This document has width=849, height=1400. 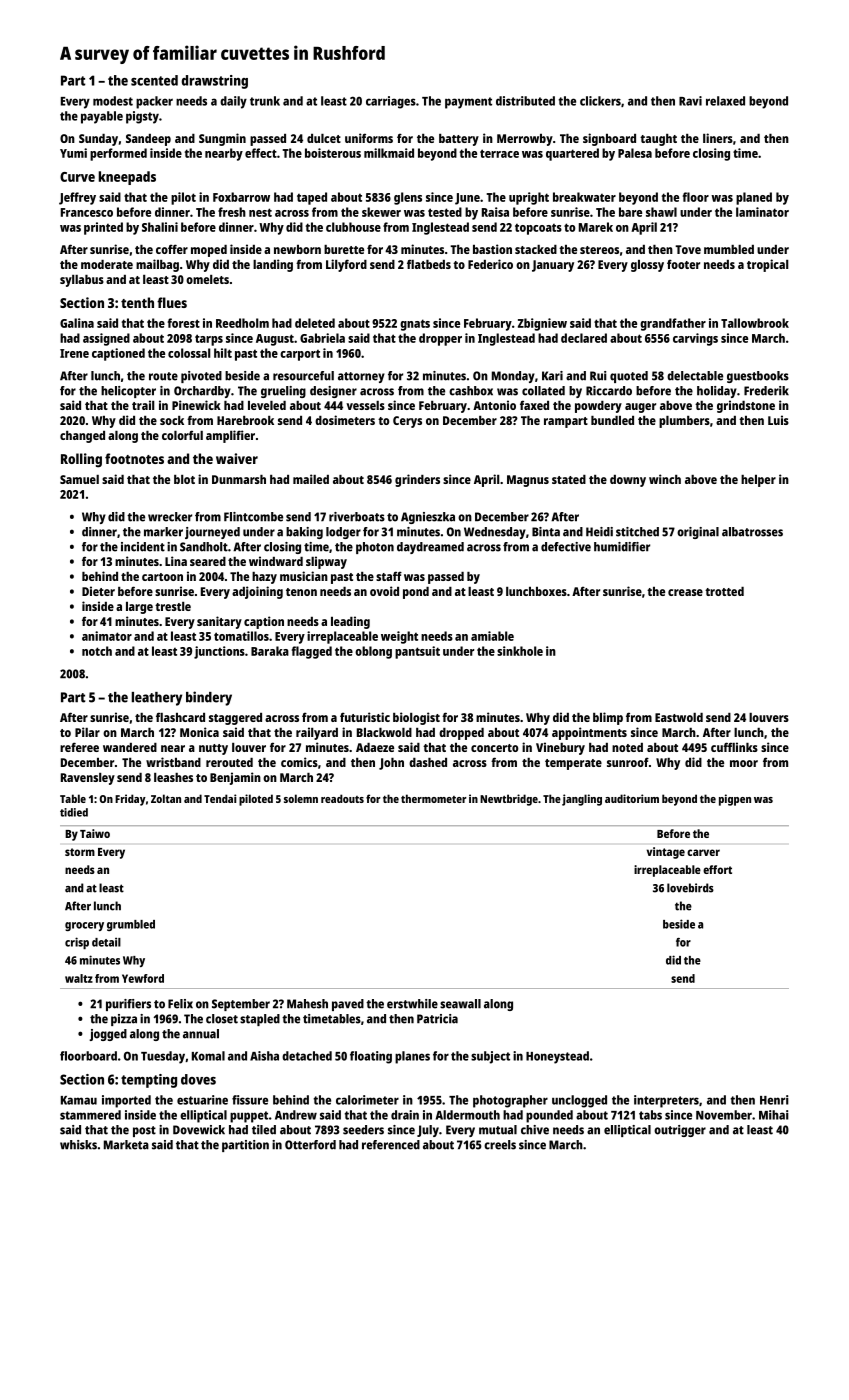 I want to click on Samuel, so click(x=79, y=479).
